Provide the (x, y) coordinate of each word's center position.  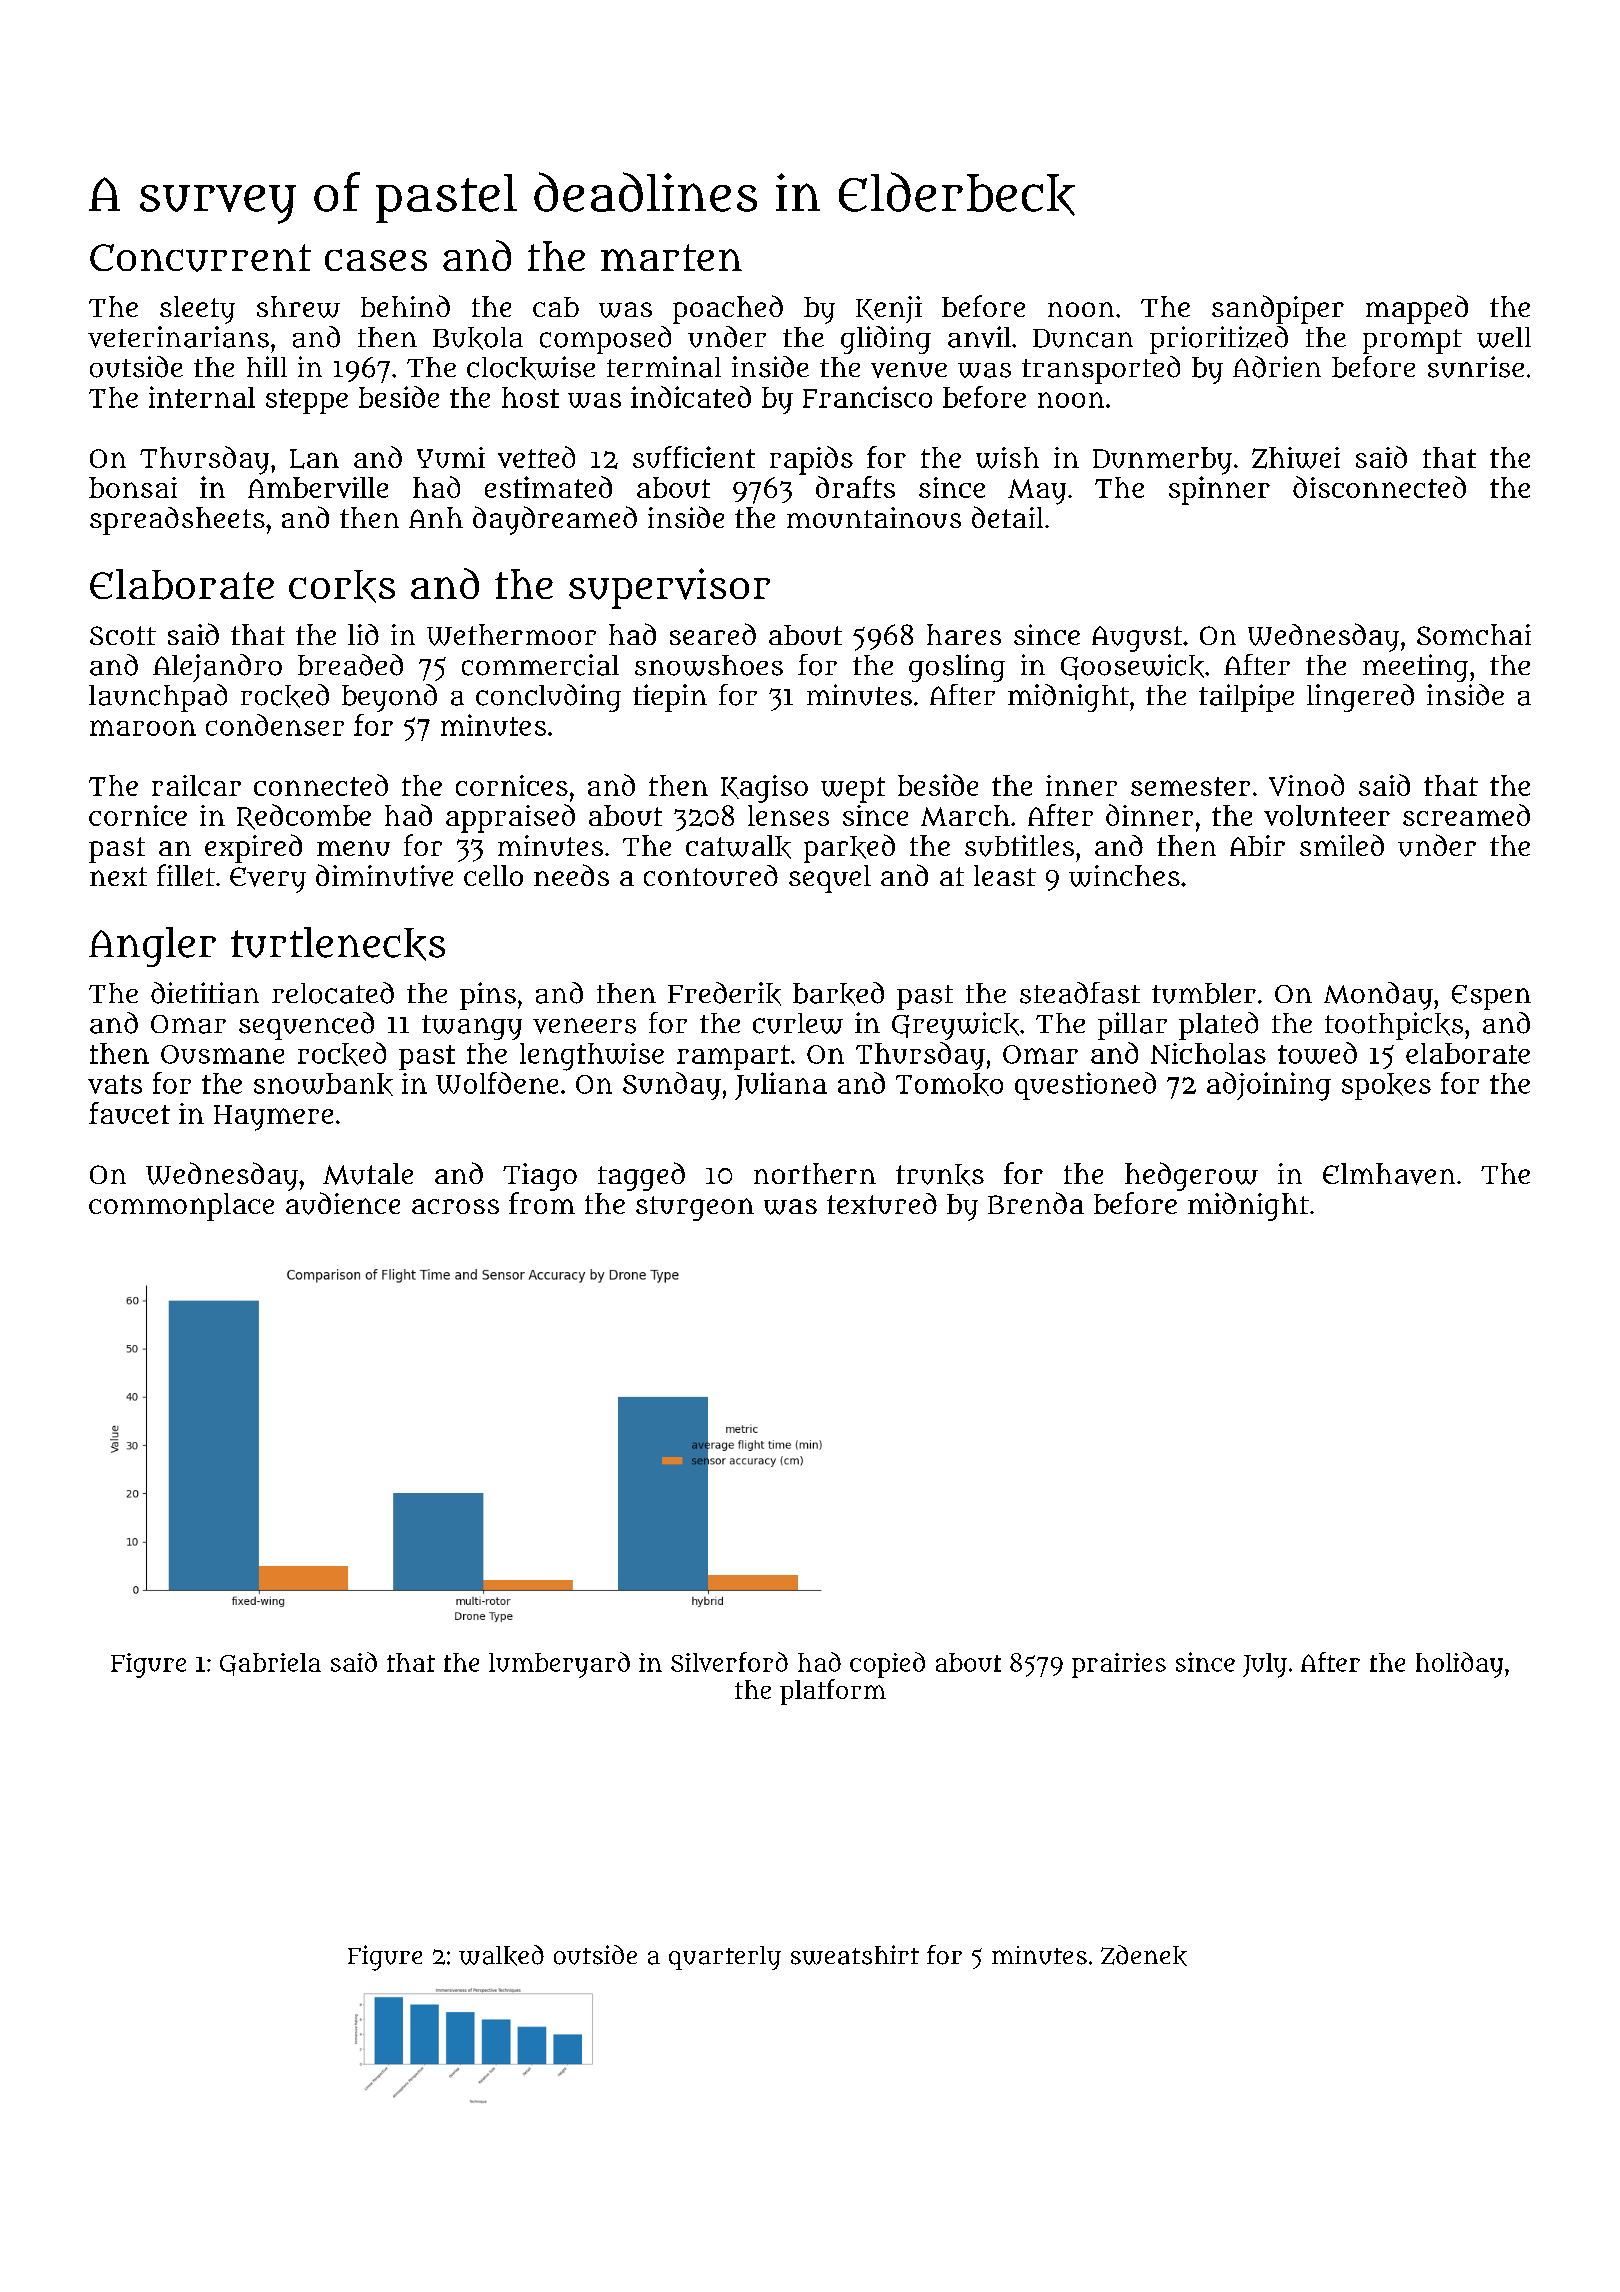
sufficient (694, 457)
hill (267, 366)
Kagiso (764, 789)
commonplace (181, 1207)
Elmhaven (1389, 1174)
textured (882, 1203)
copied (887, 1665)
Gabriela (270, 1664)
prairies (1119, 1665)
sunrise (1476, 367)
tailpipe (1246, 698)
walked (501, 1955)
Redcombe (304, 817)
